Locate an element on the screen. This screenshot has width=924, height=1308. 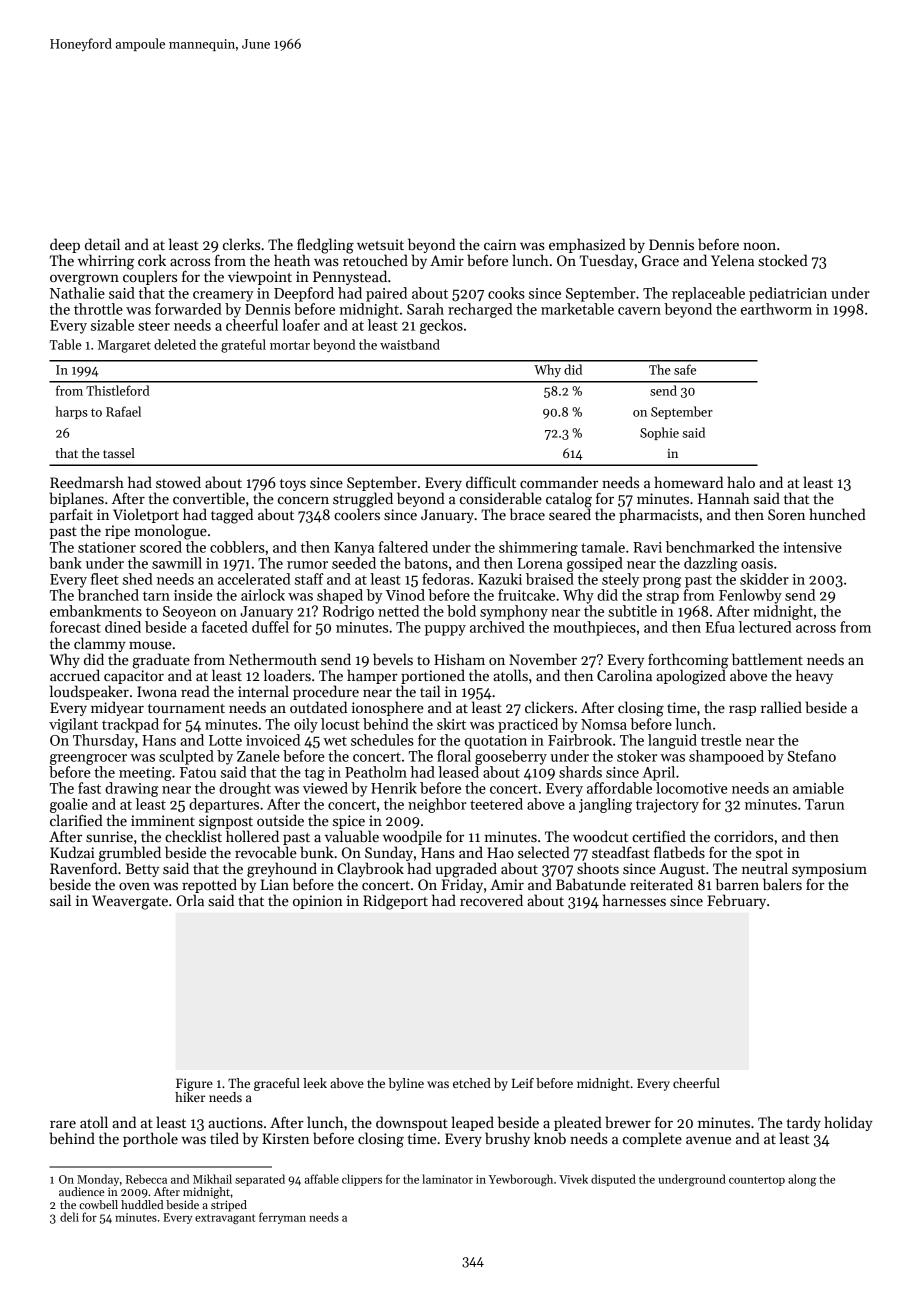
extravagant is located at coordinates (225, 1219).
